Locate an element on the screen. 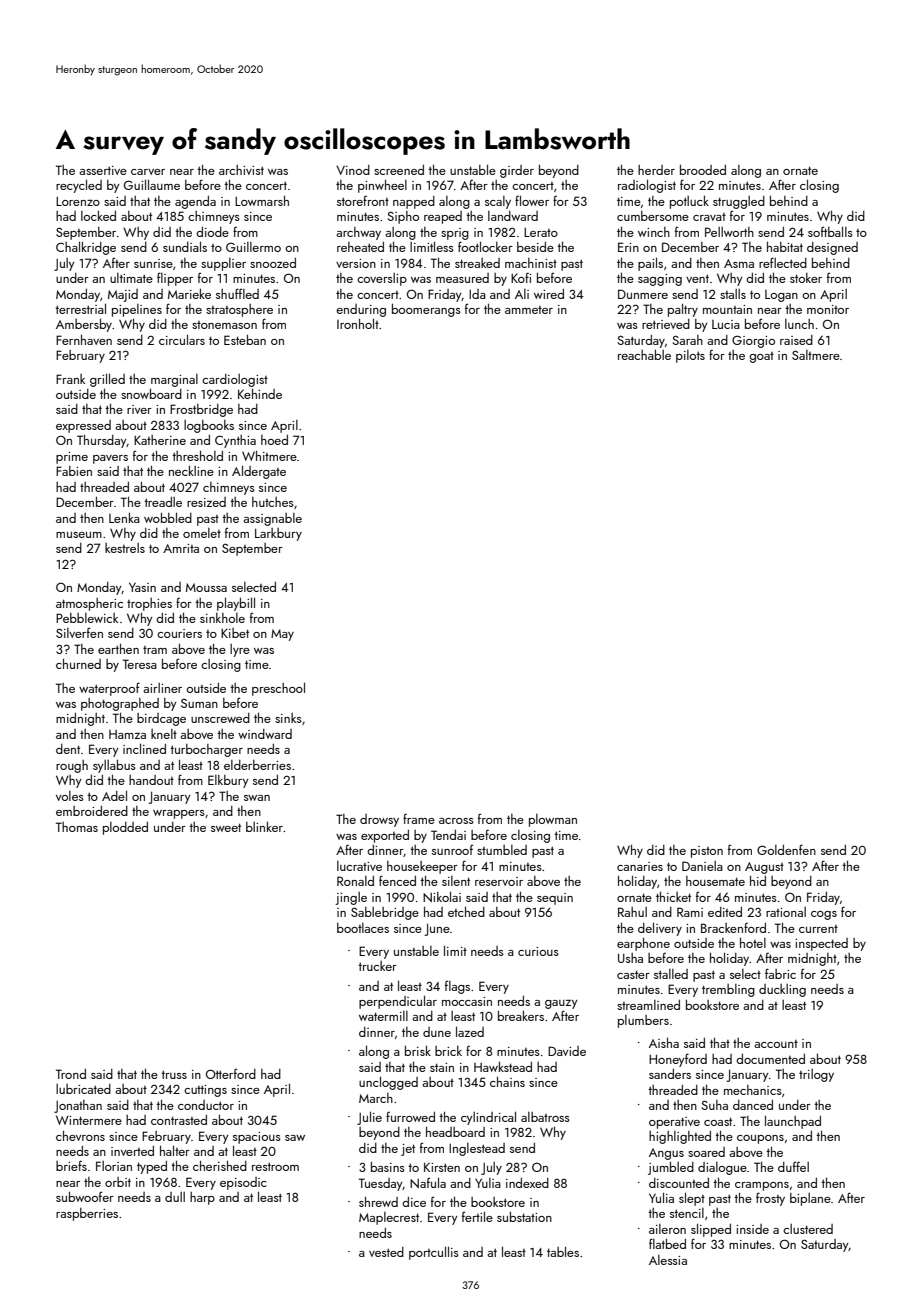 The height and width of the screenshot is (1308, 924). Sipho is located at coordinates (403, 217).
